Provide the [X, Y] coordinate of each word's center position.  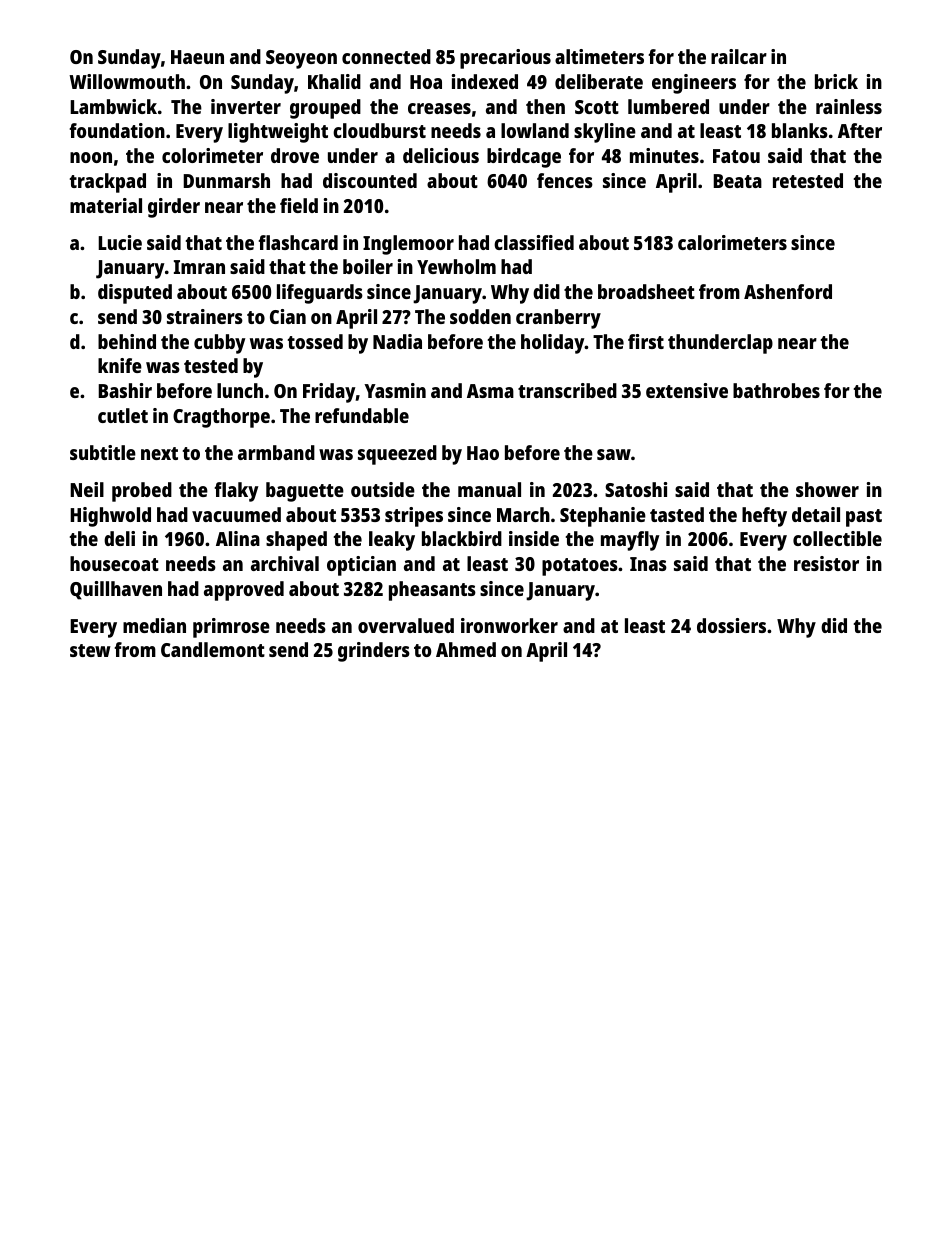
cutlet [123, 415]
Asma [490, 391]
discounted [370, 180]
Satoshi [636, 489]
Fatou [736, 156]
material [106, 205]
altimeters [599, 56]
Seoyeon [301, 59]
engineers [694, 84]
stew [90, 650]
